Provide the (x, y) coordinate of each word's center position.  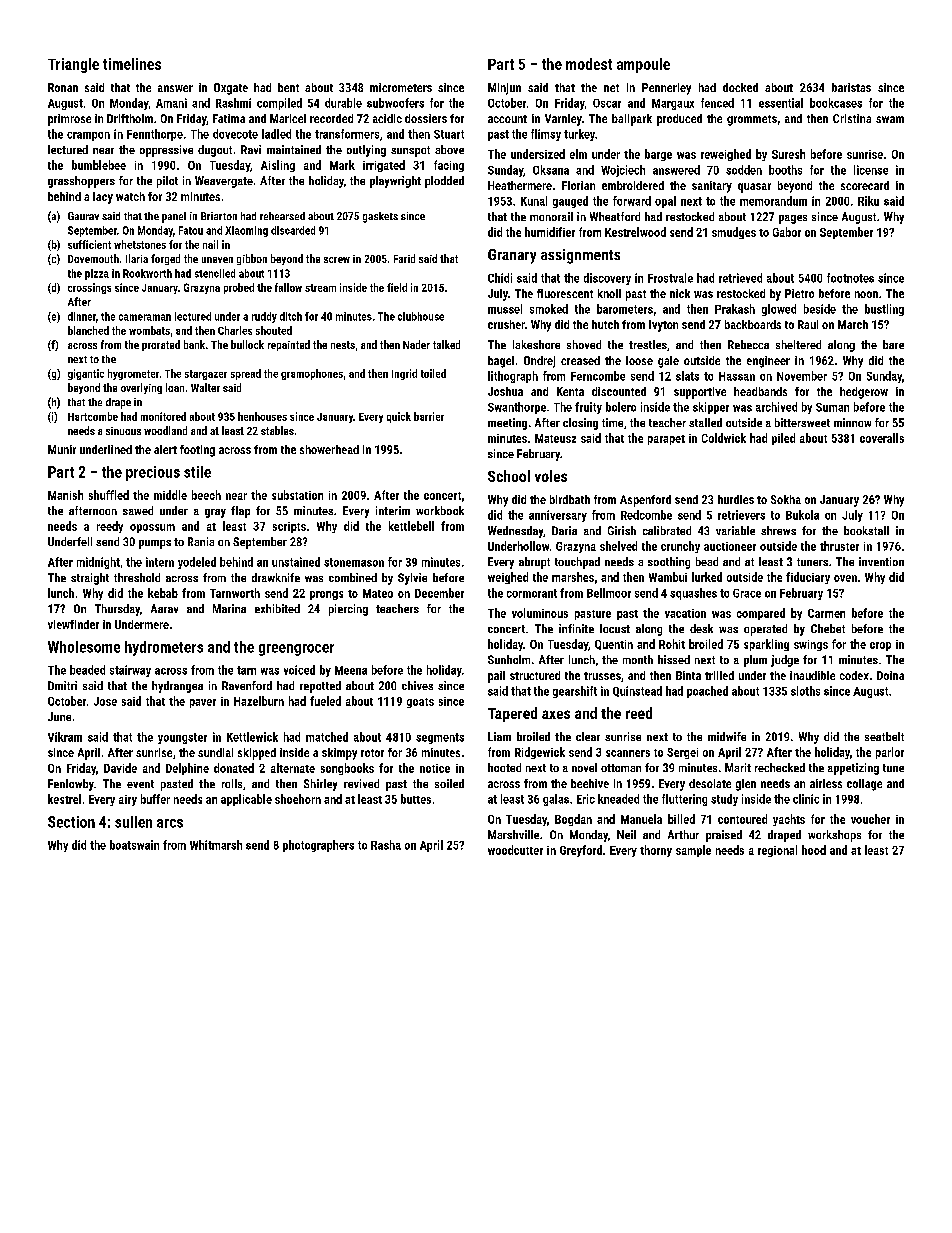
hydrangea (177, 687)
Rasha (386, 845)
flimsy (546, 135)
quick (399, 417)
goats (420, 703)
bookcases (836, 103)
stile (197, 472)
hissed (674, 659)
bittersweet (802, 422)
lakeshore (536, 344)
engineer (768, 362)
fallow (288, 287)
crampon (88, 136)
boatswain (134, 845)
